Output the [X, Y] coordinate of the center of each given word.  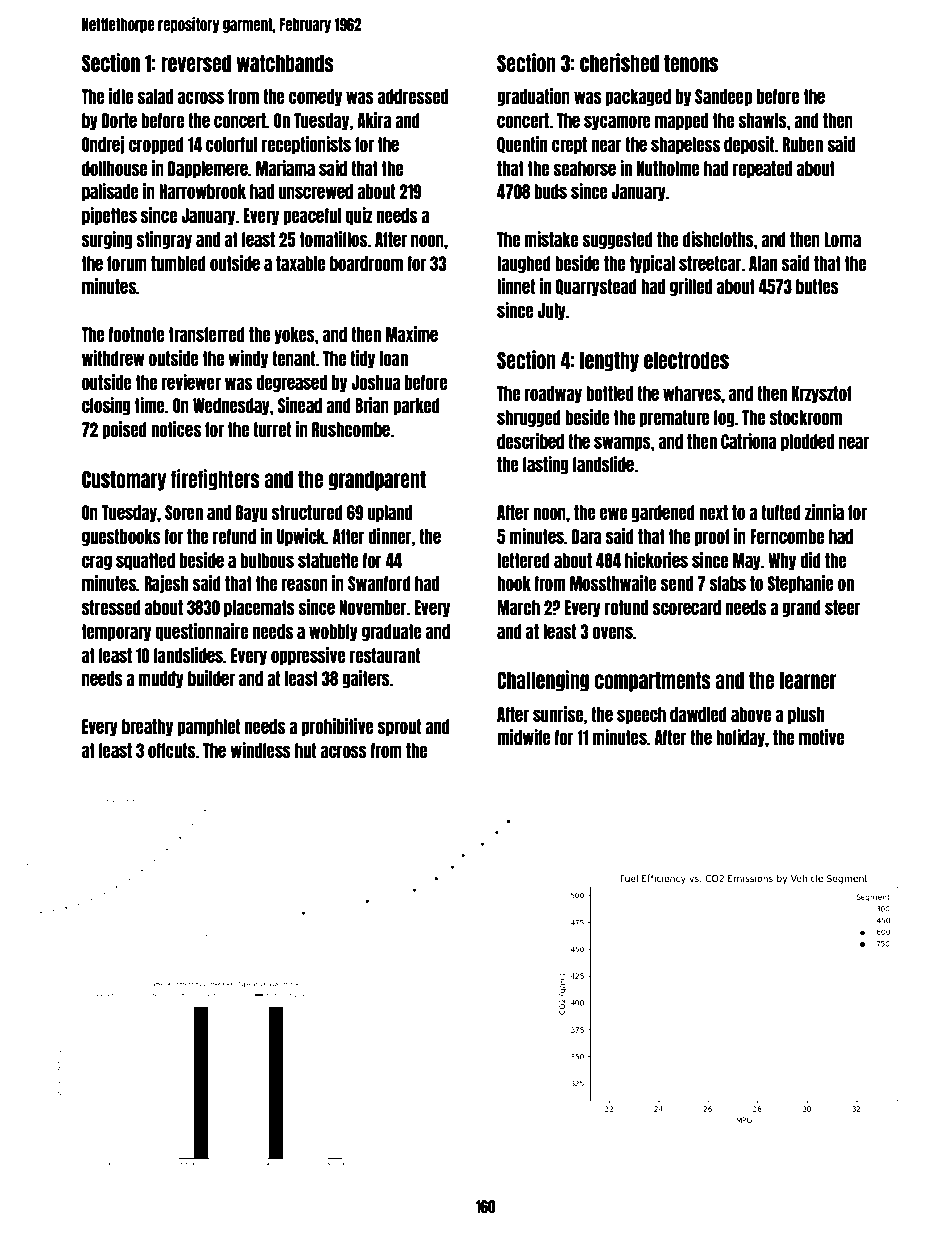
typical [652, 264]
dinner [390, 536]
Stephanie [800, 584]
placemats [259, 608]
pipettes [109, 216]
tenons [691, 63]
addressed [413, 96]
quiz [359, 216]
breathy [147, 727]
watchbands [285, 63]
